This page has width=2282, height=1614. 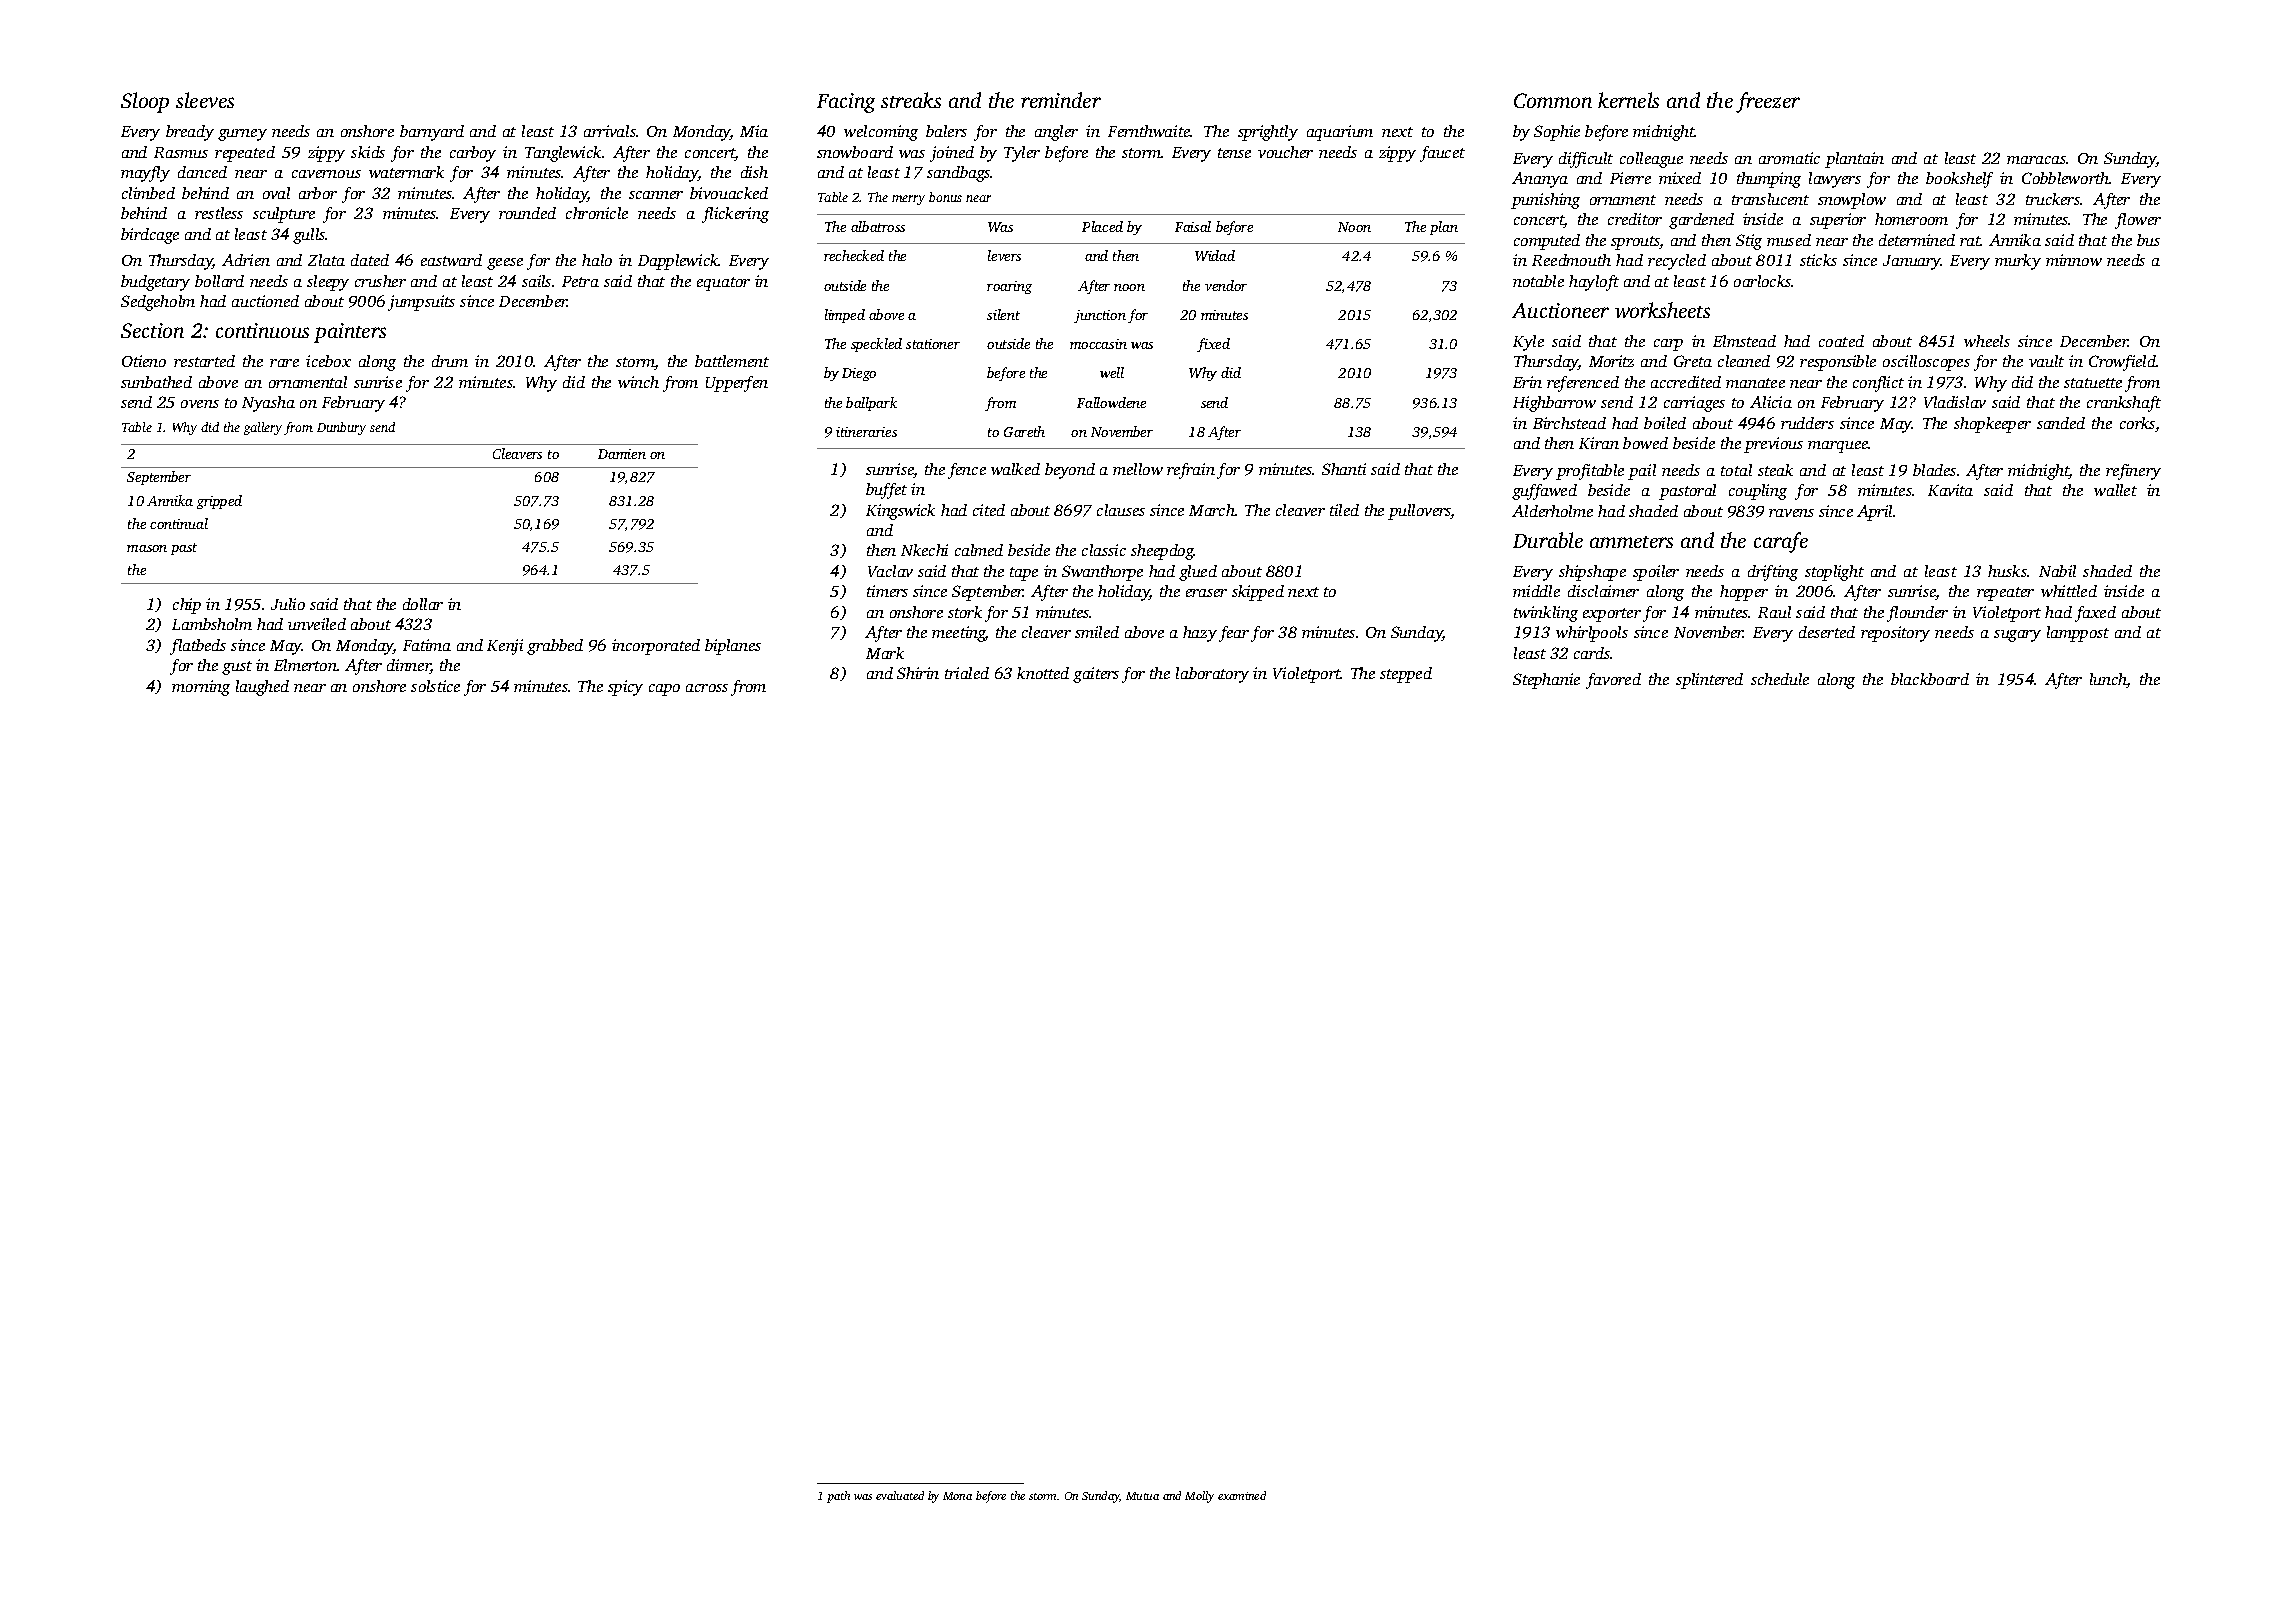 What do you see at coordinates (205, 100) in the page?
I see `sleeves` at bounding box center [205, 100].
